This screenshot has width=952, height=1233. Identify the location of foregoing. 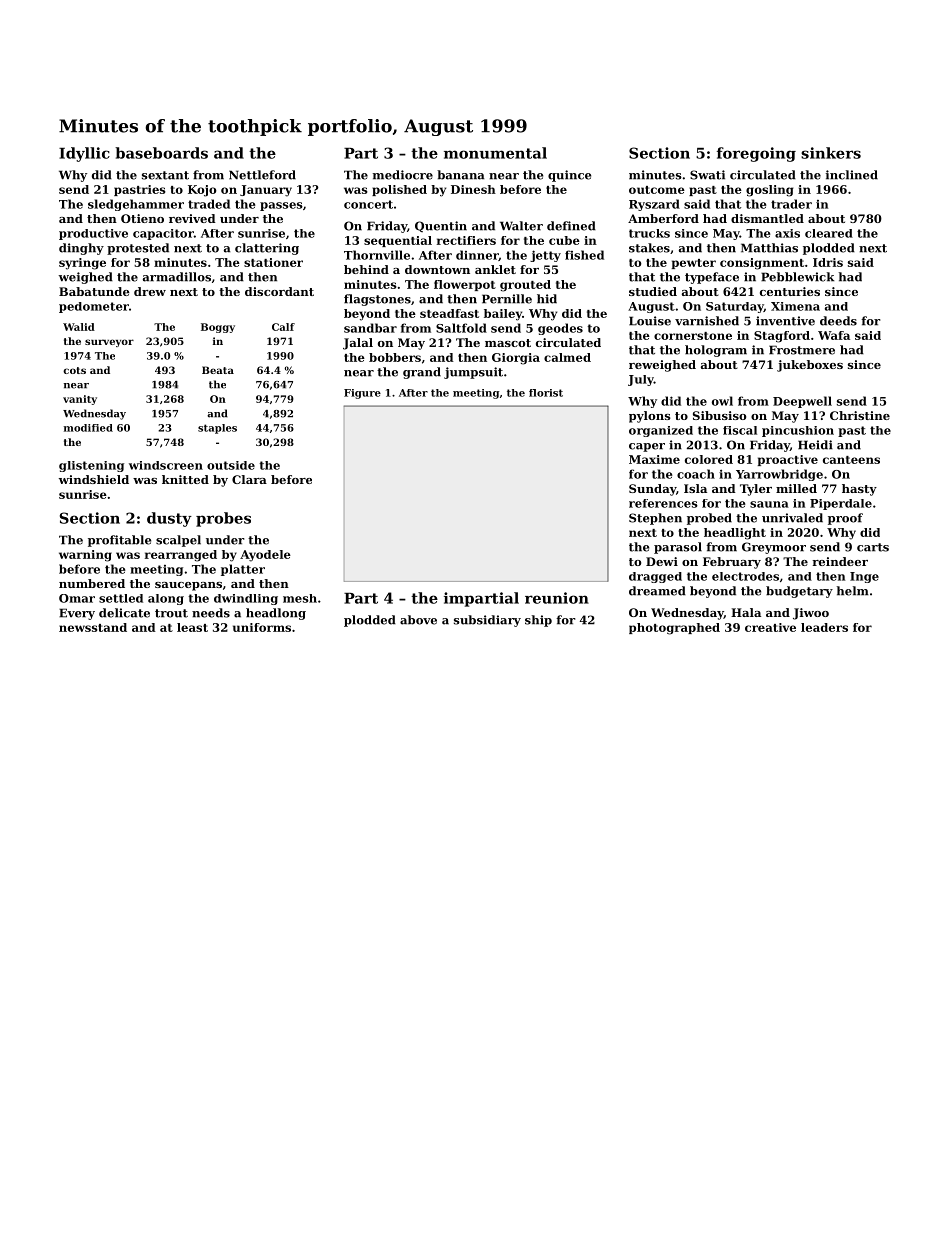
(756, 154).
